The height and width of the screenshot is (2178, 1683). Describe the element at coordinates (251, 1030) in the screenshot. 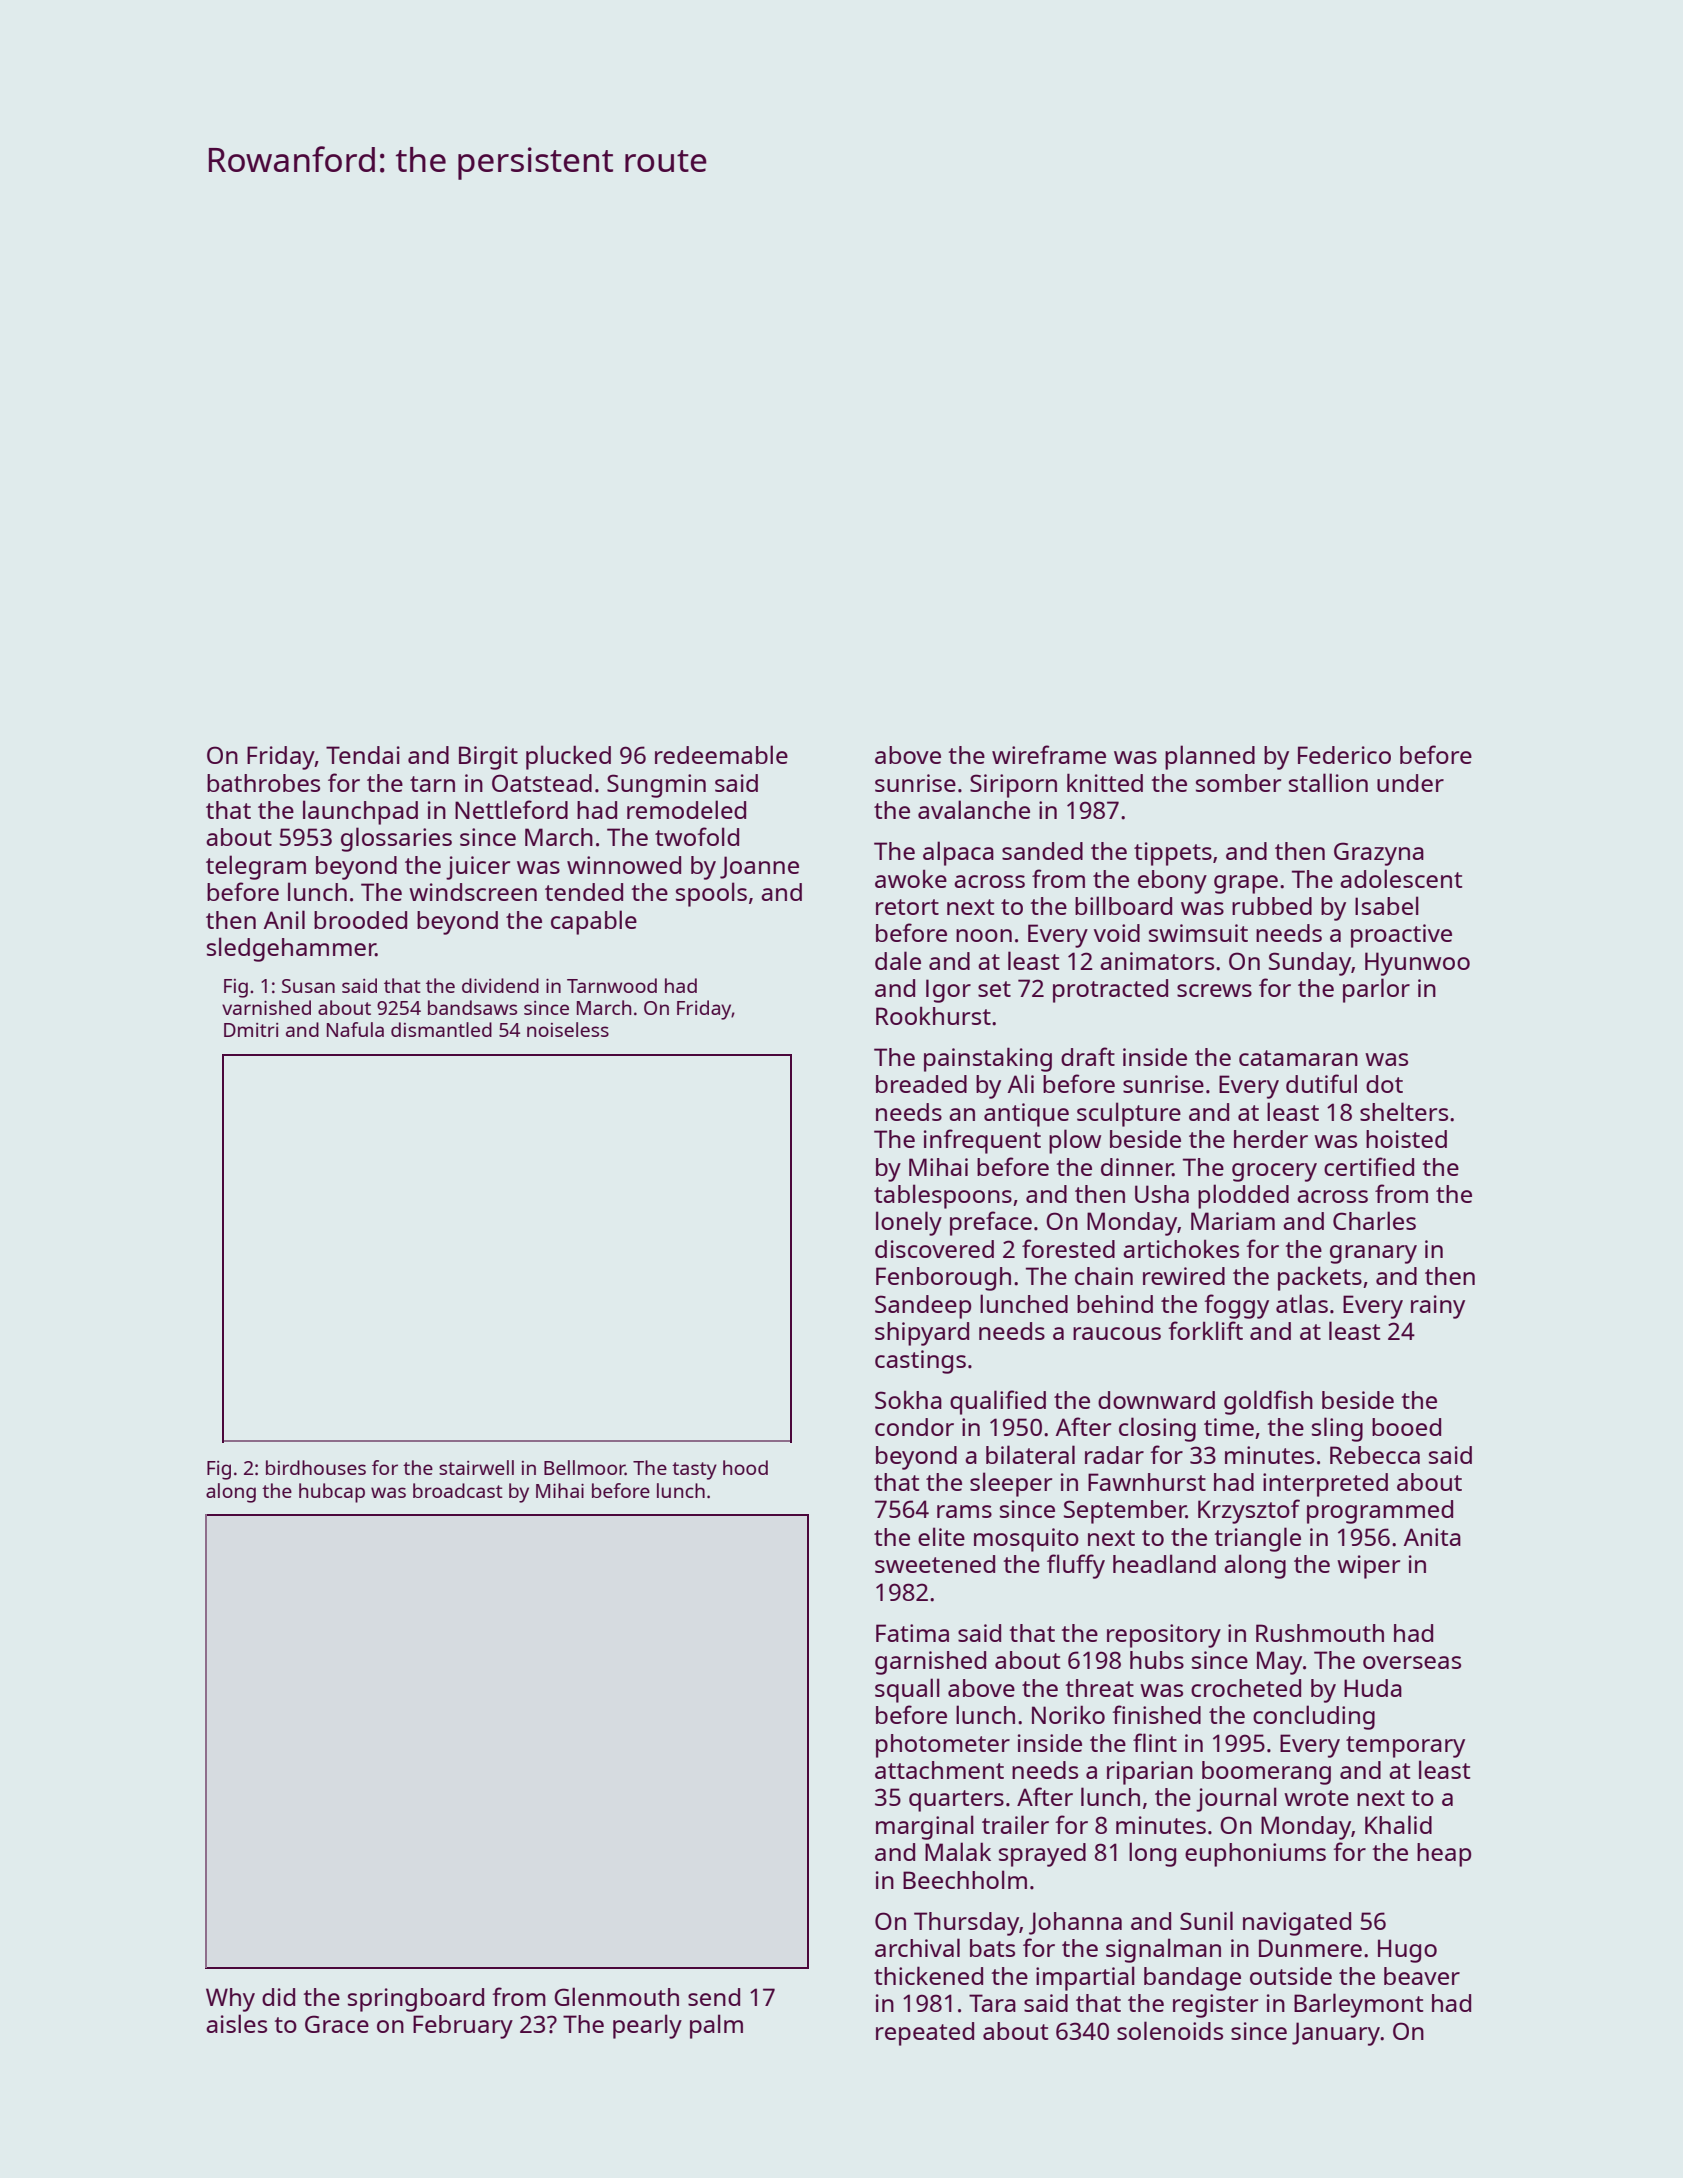

I see `Dmitri` at that location.
